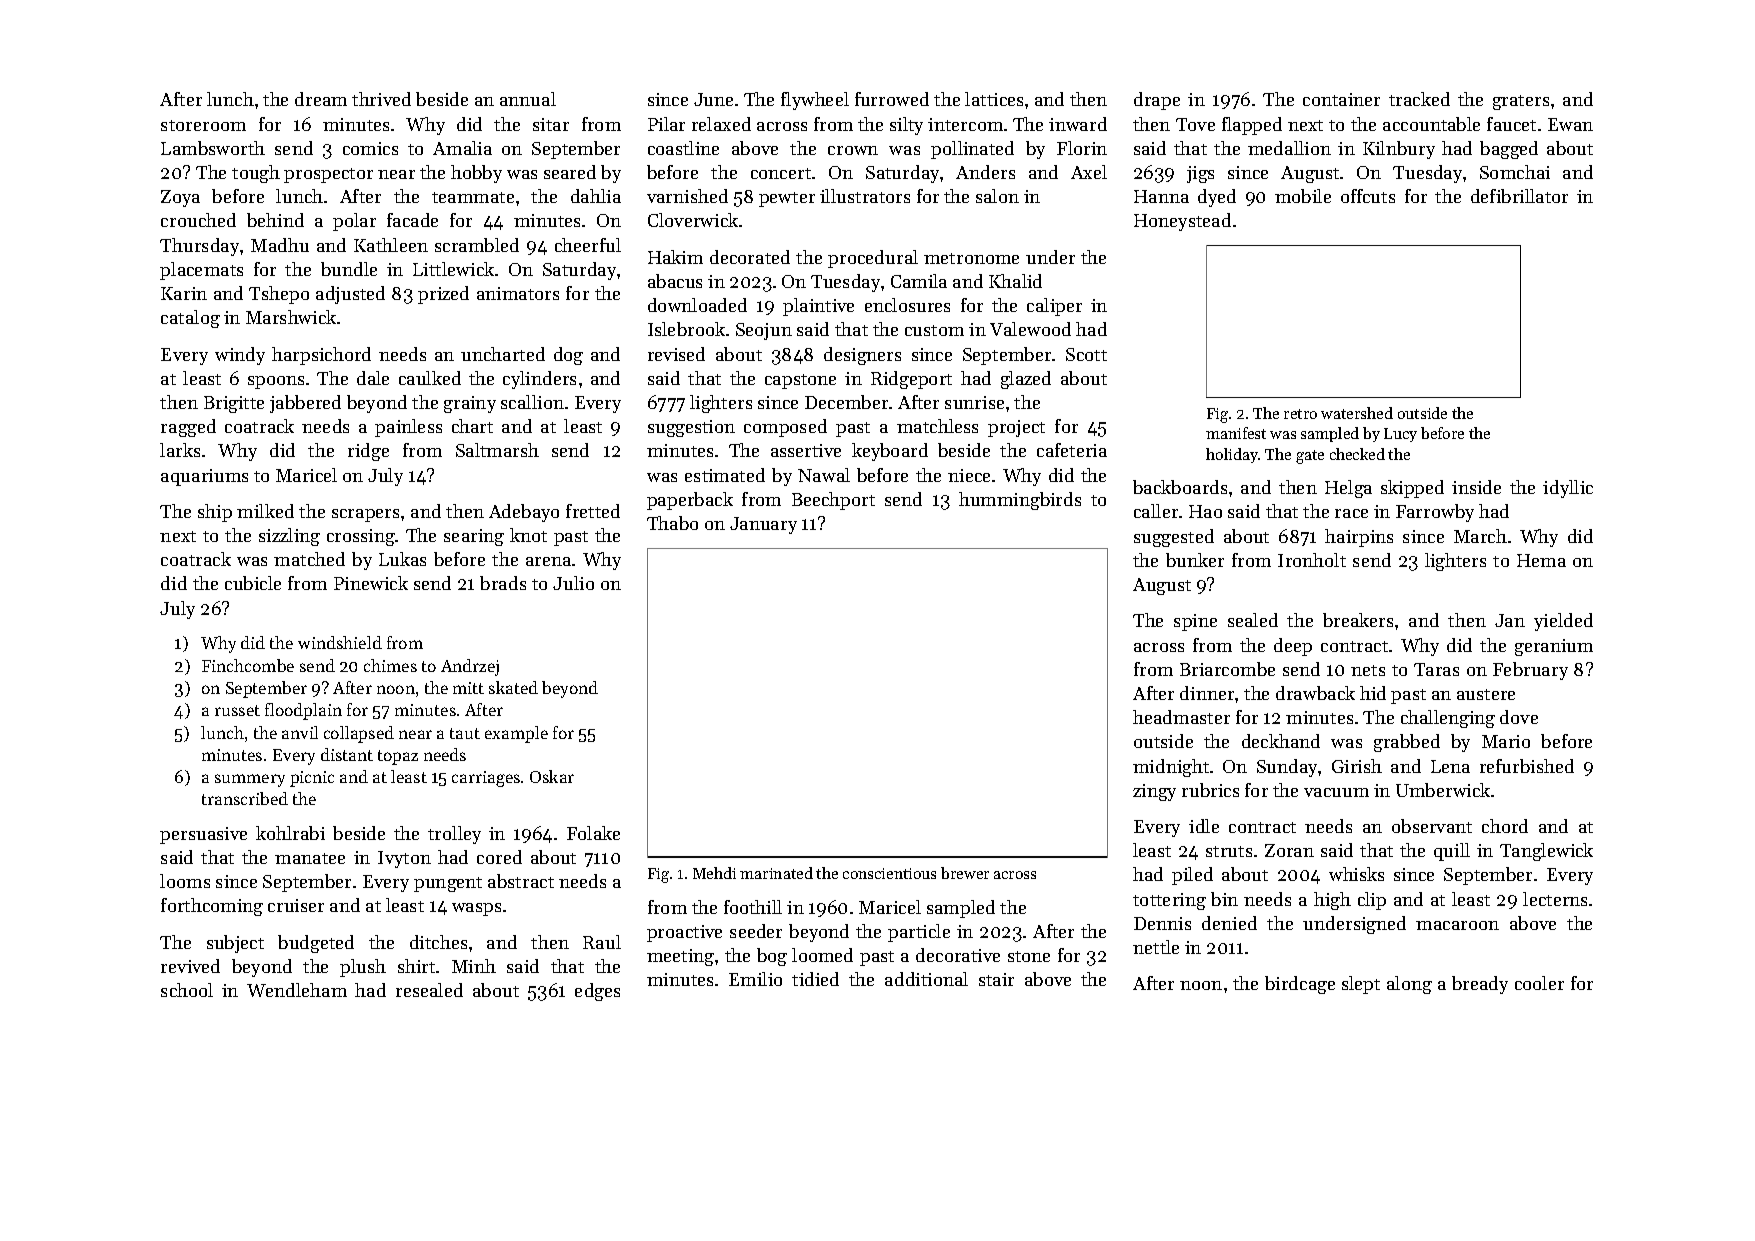 The height and width of the image is (1241, 1755). Describe the element at coordinates (237, 710) in the image. I see `russet` at that location.
